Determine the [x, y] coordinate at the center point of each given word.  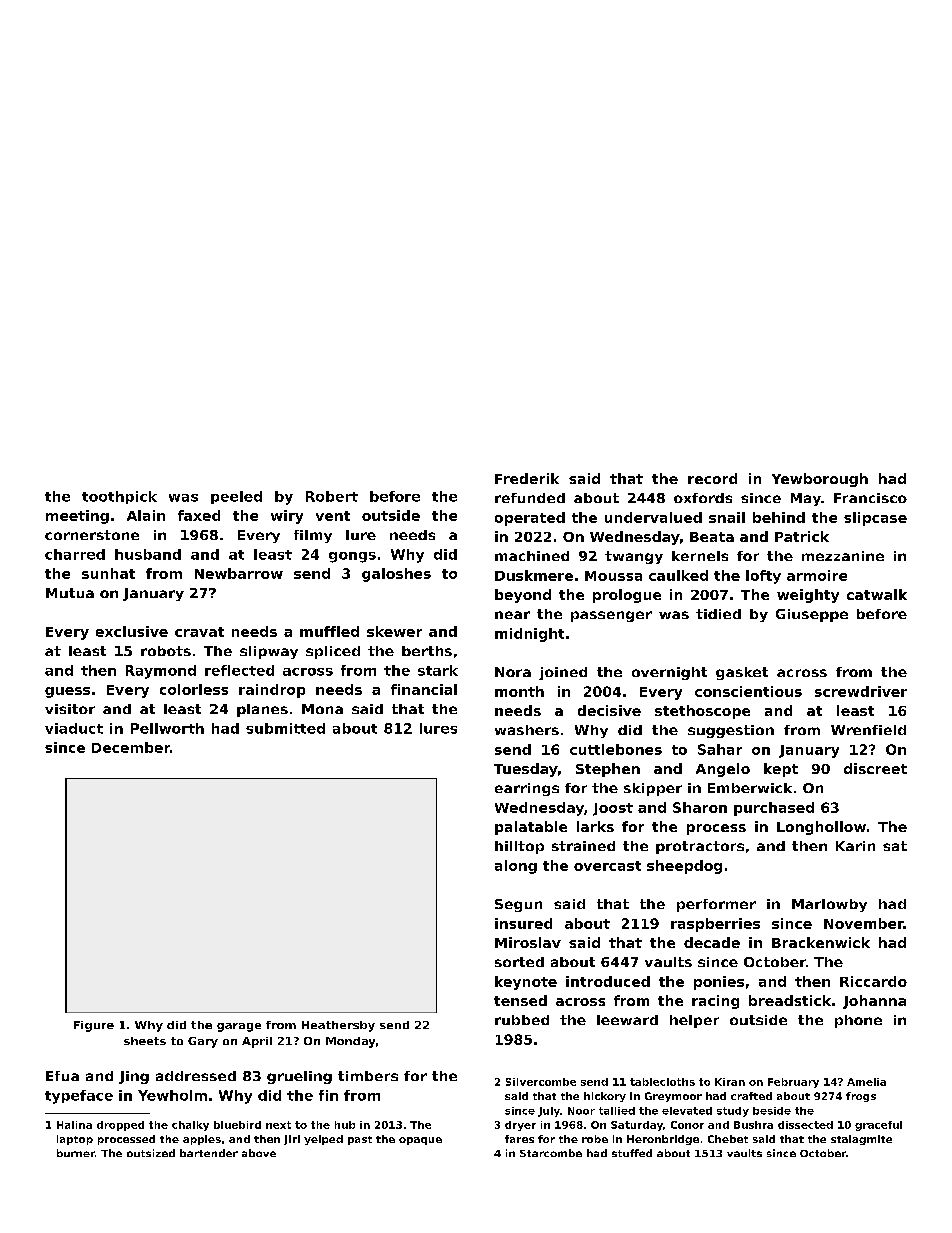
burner [76, 1153]
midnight [529, 635]
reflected [239, 670]
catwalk [877, 594]
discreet [875, 768]
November [864, 923]
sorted [519, 962]
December [131, 747]
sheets [145, 1041]
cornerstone [92, 535]
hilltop [519, 847]
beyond [523, 596]
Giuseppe [812, 615]
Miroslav [528, 942]
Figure [94, 1026]
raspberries [715, 925]
